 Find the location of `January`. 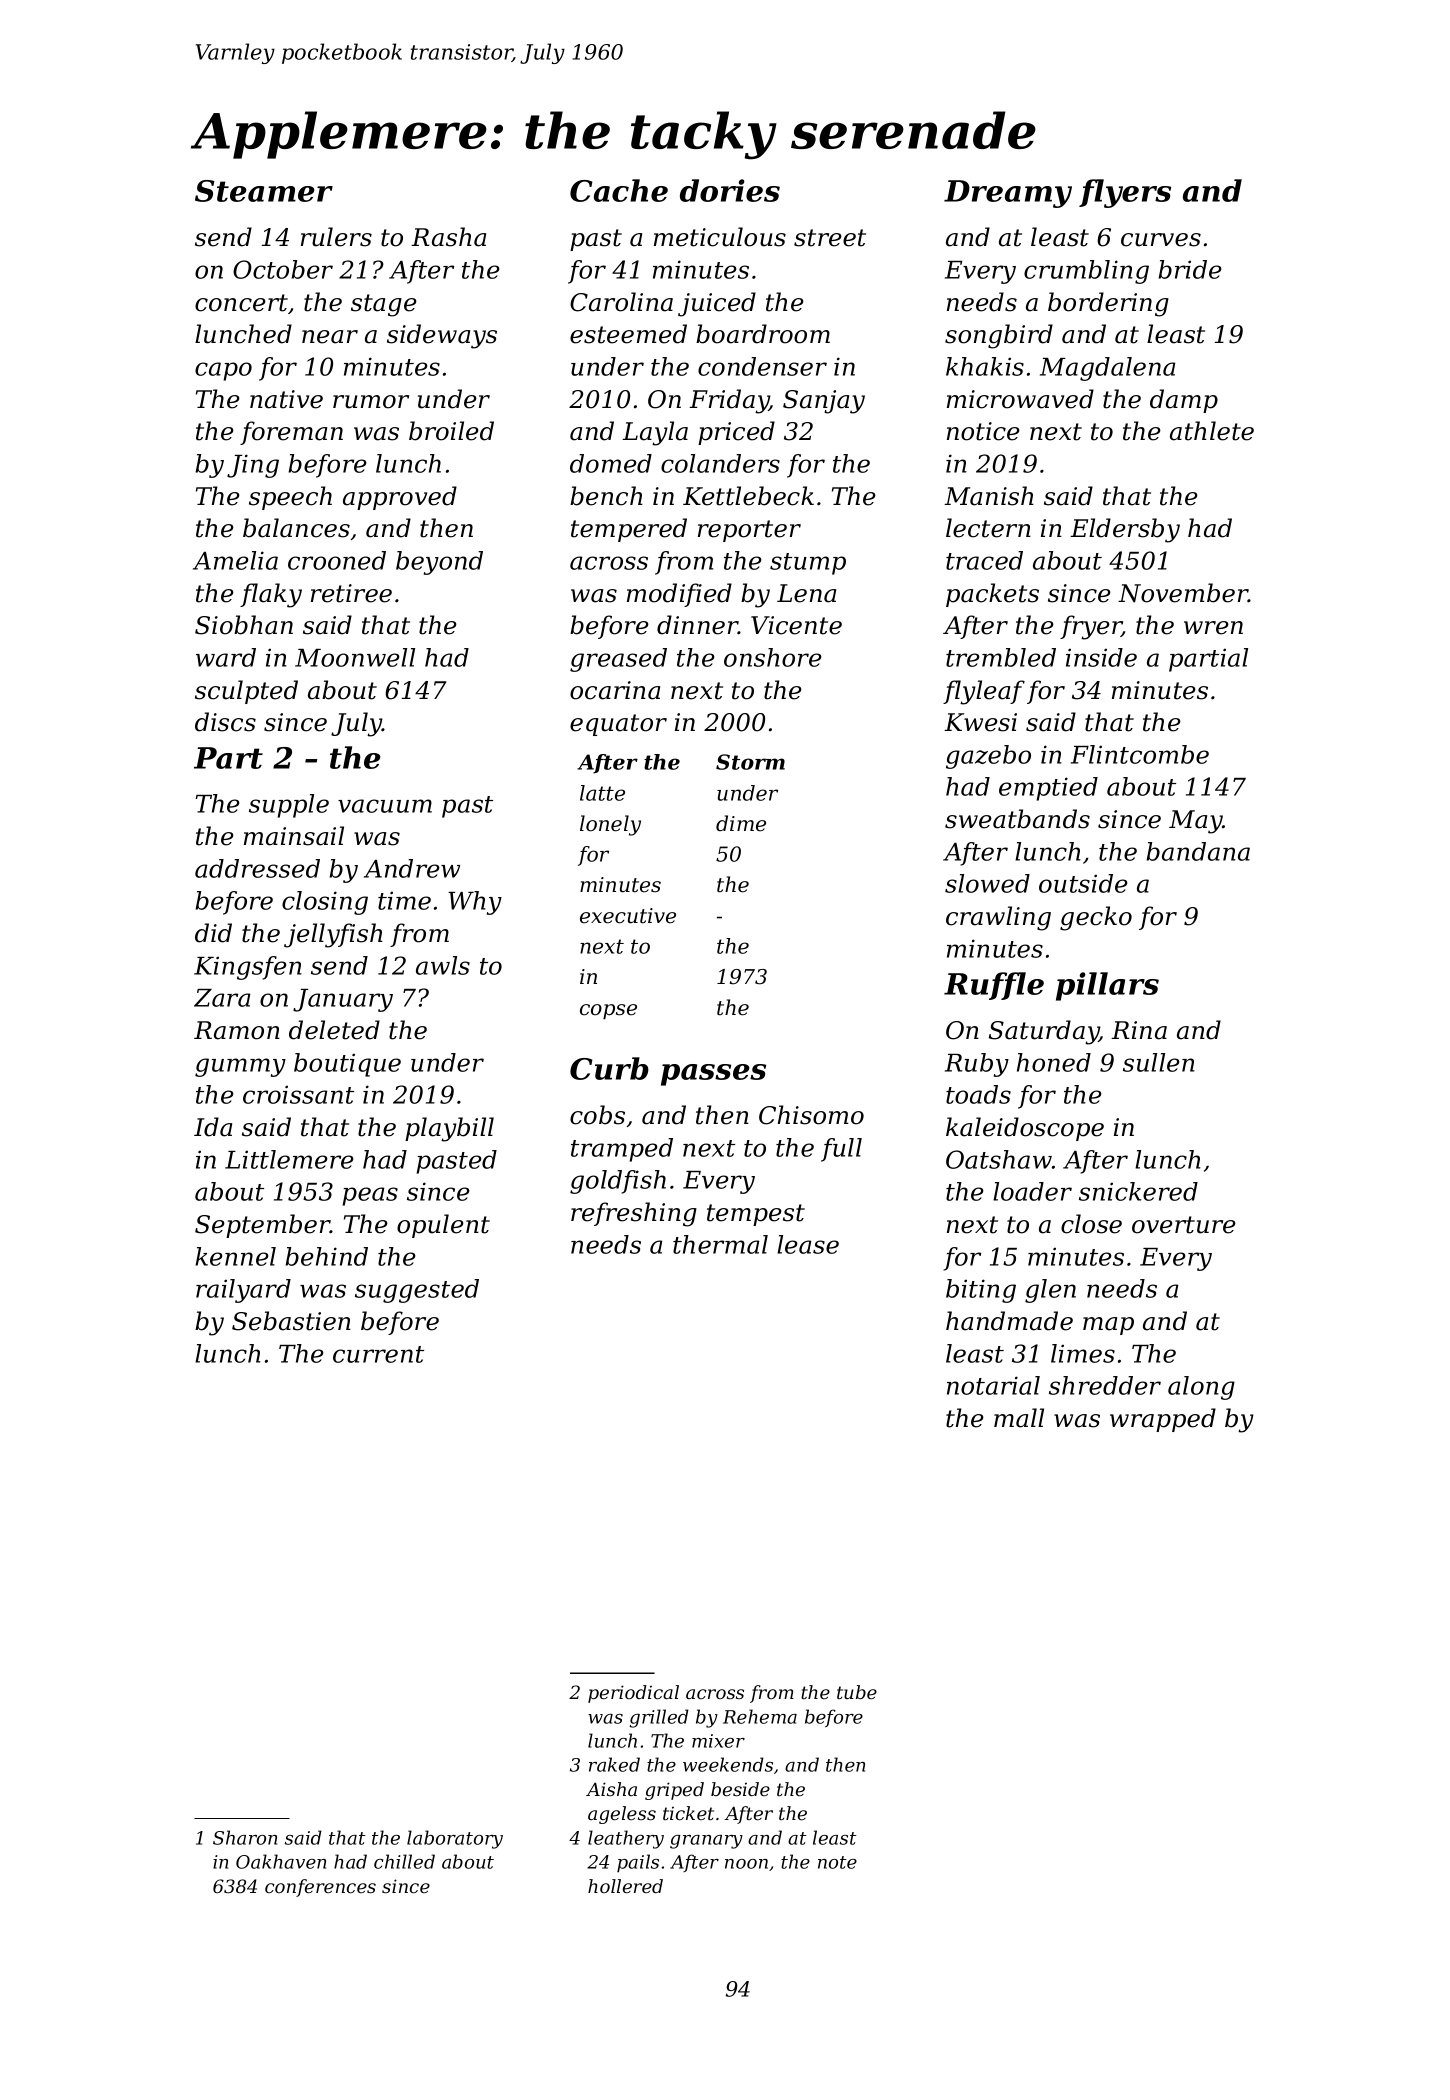

January is located at coordinates (343, 1000).
